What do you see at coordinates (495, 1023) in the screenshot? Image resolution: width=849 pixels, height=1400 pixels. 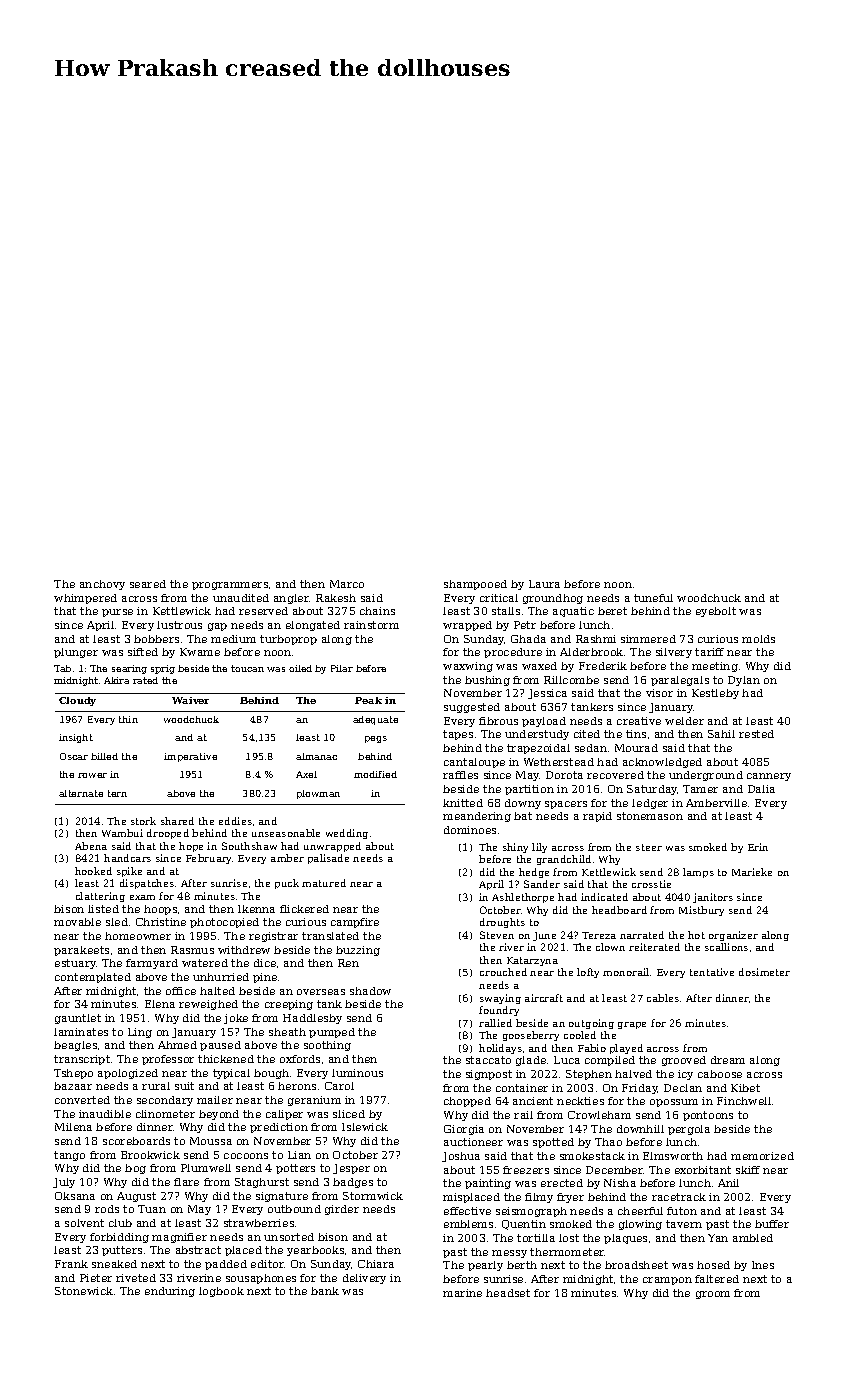 I see `rallied` at bounding box center [495, 1023].
